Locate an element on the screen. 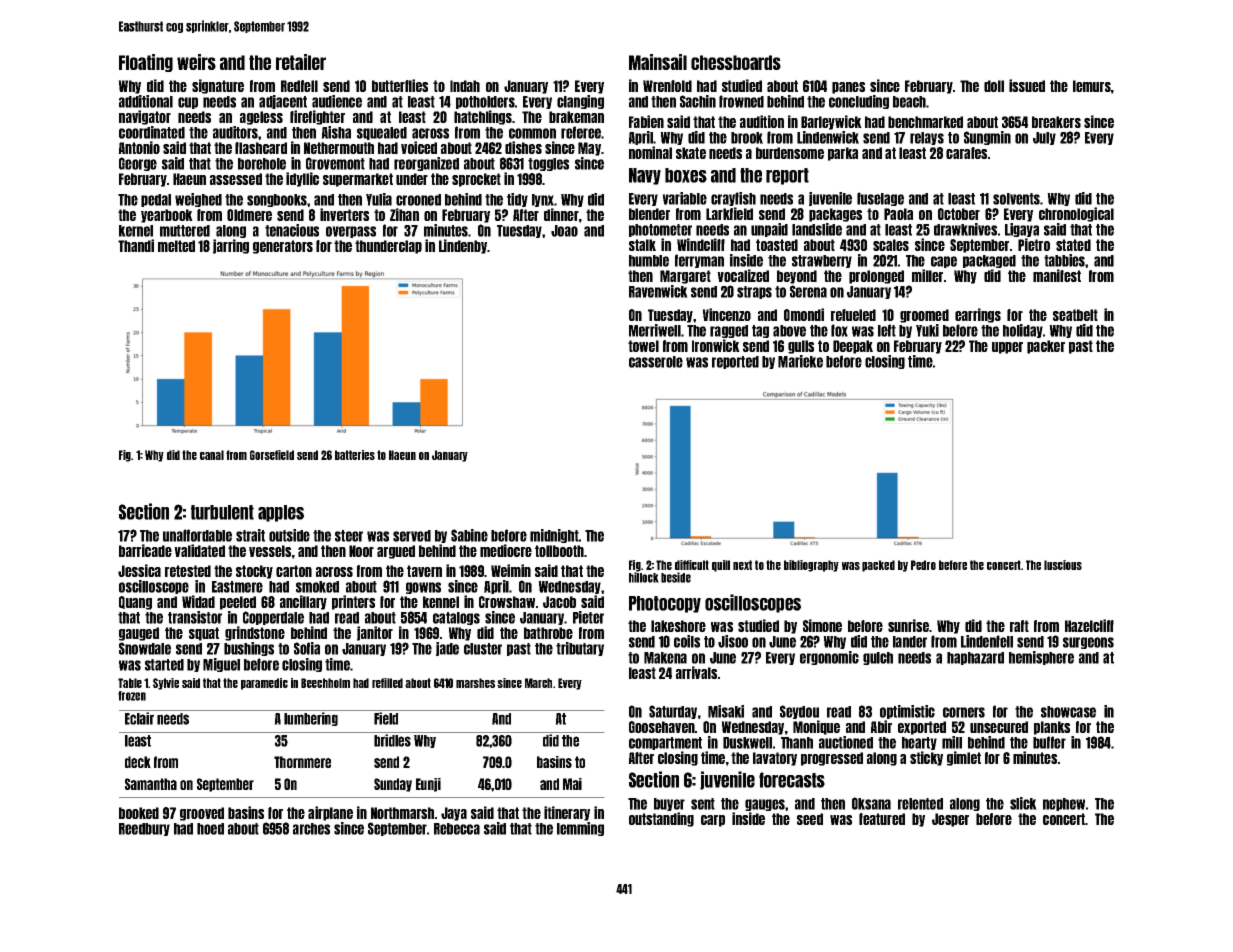 The height and width of the screenshot is (952, 1233). raft is located at coordinates (1019, 626).
